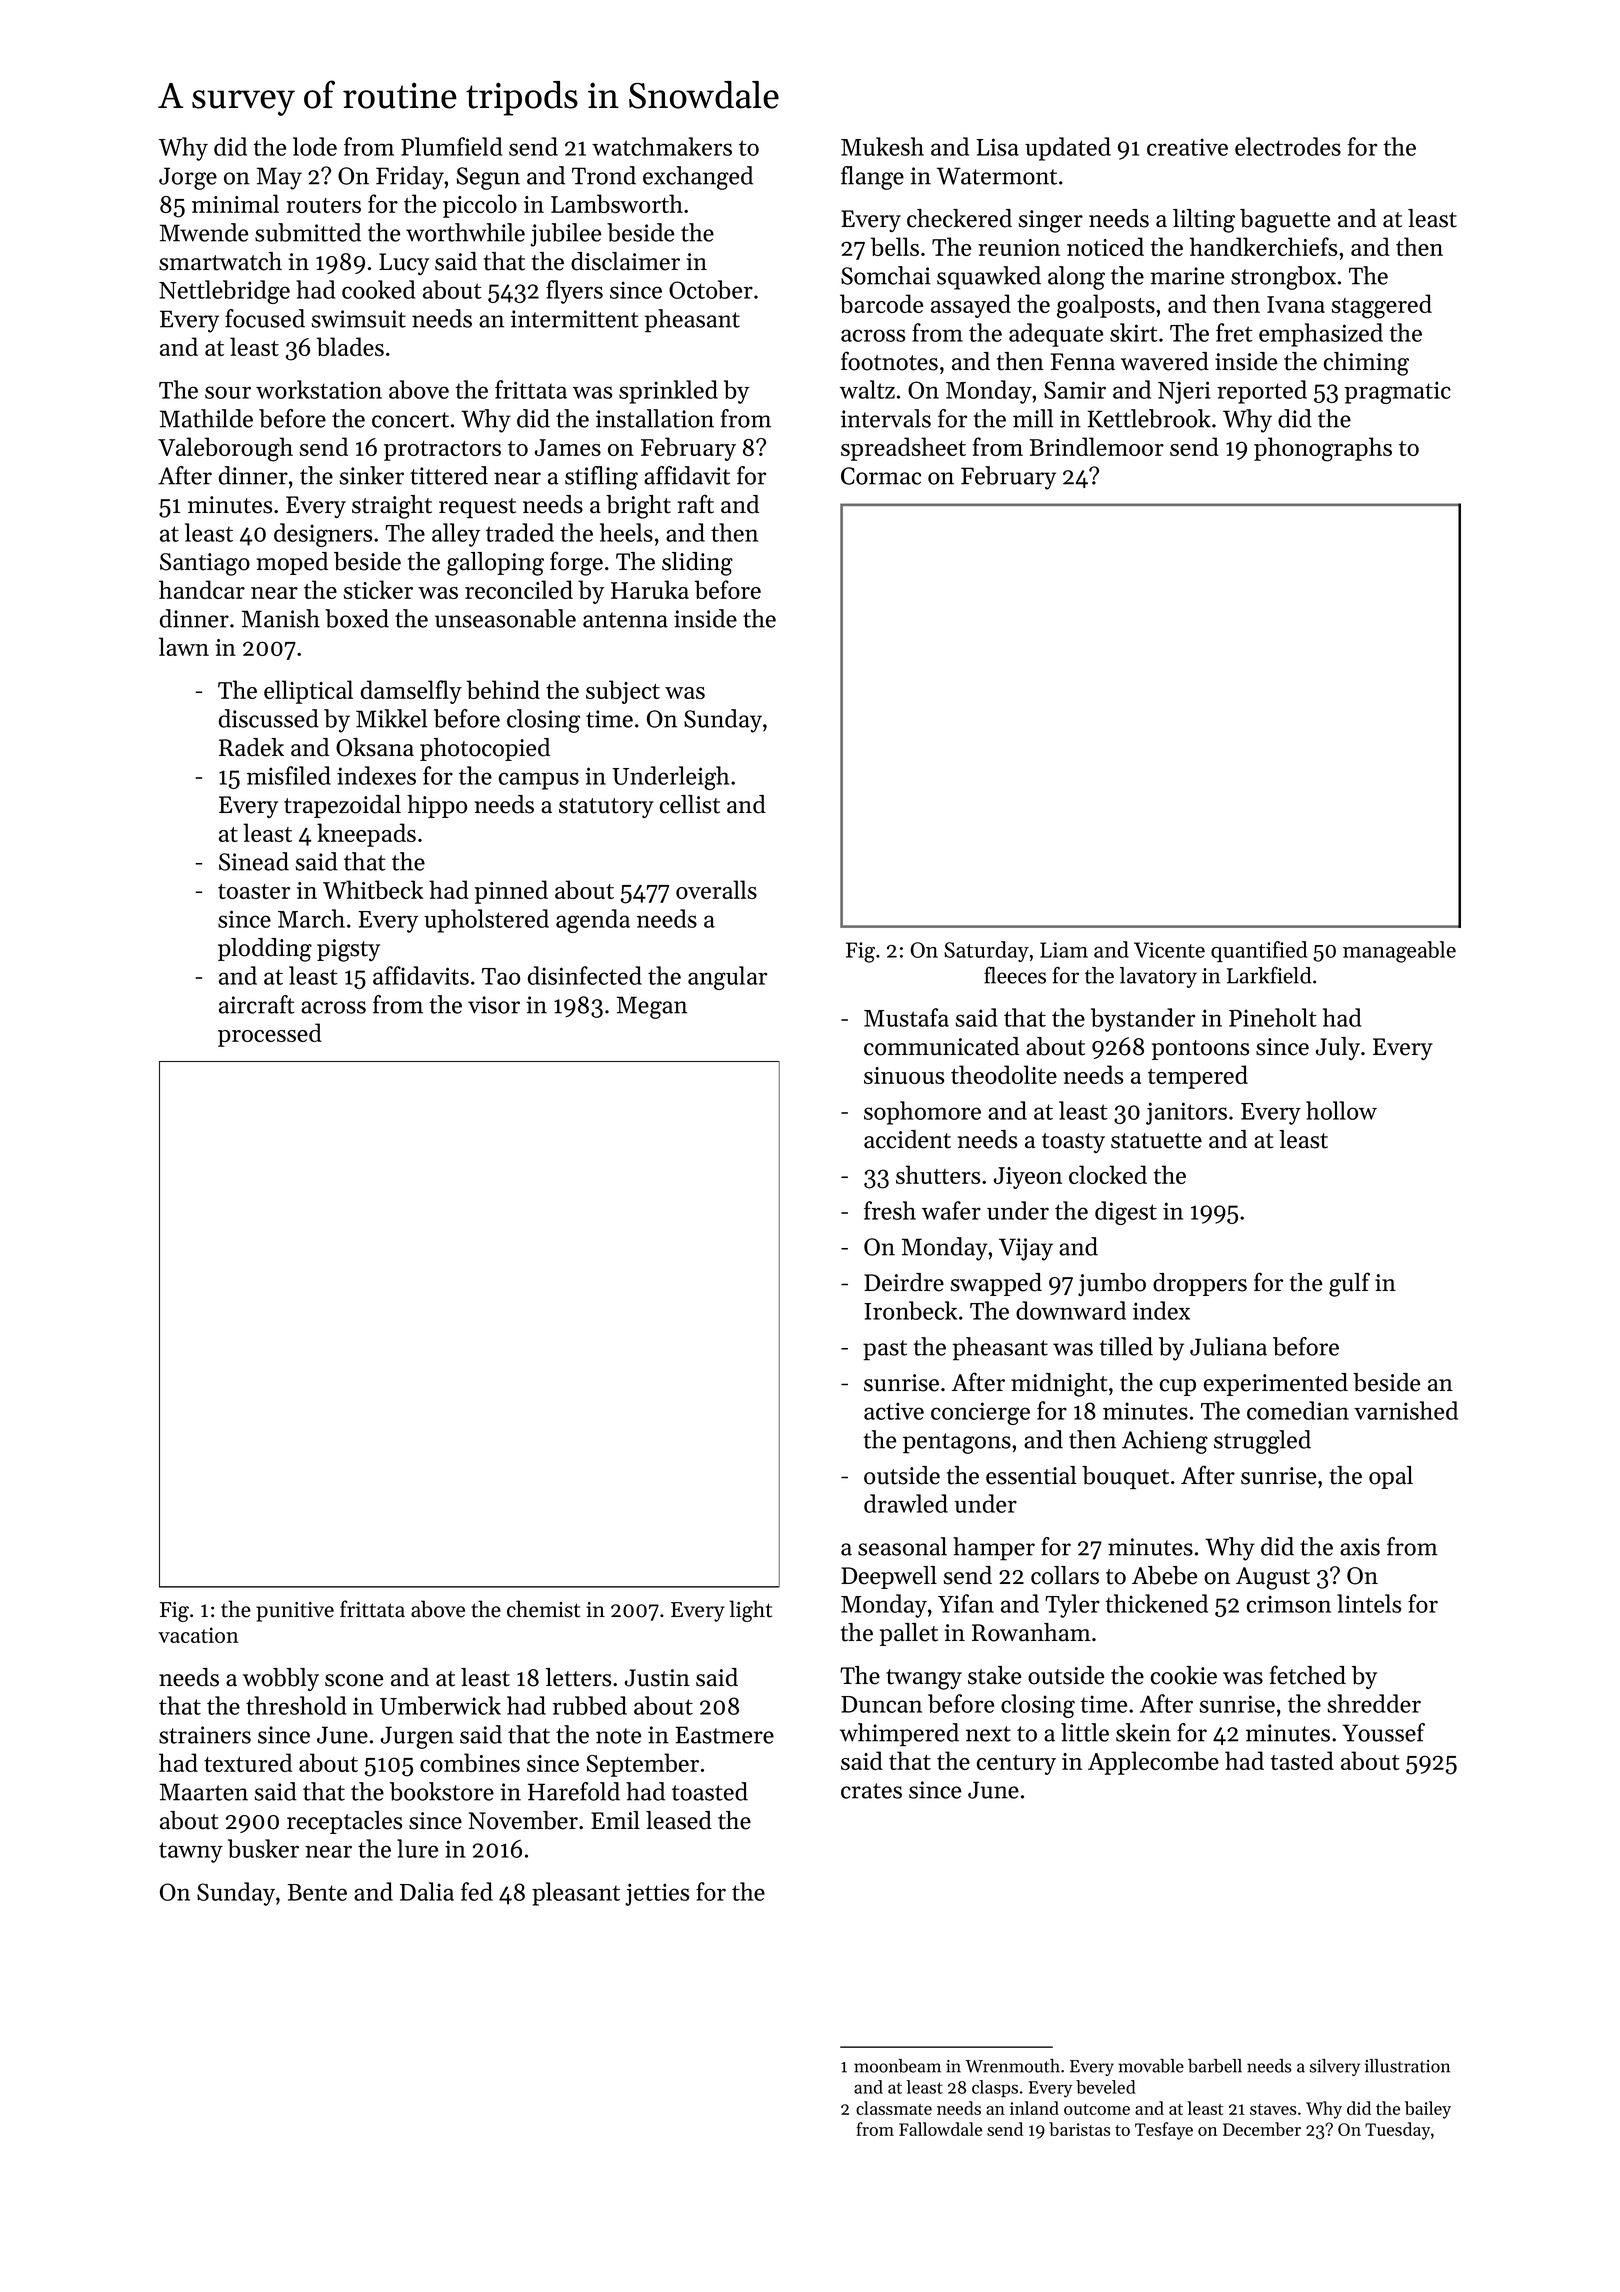 The width and height of the page is (1620, 2292). I want to click on Bente, so click(317, 1892).
